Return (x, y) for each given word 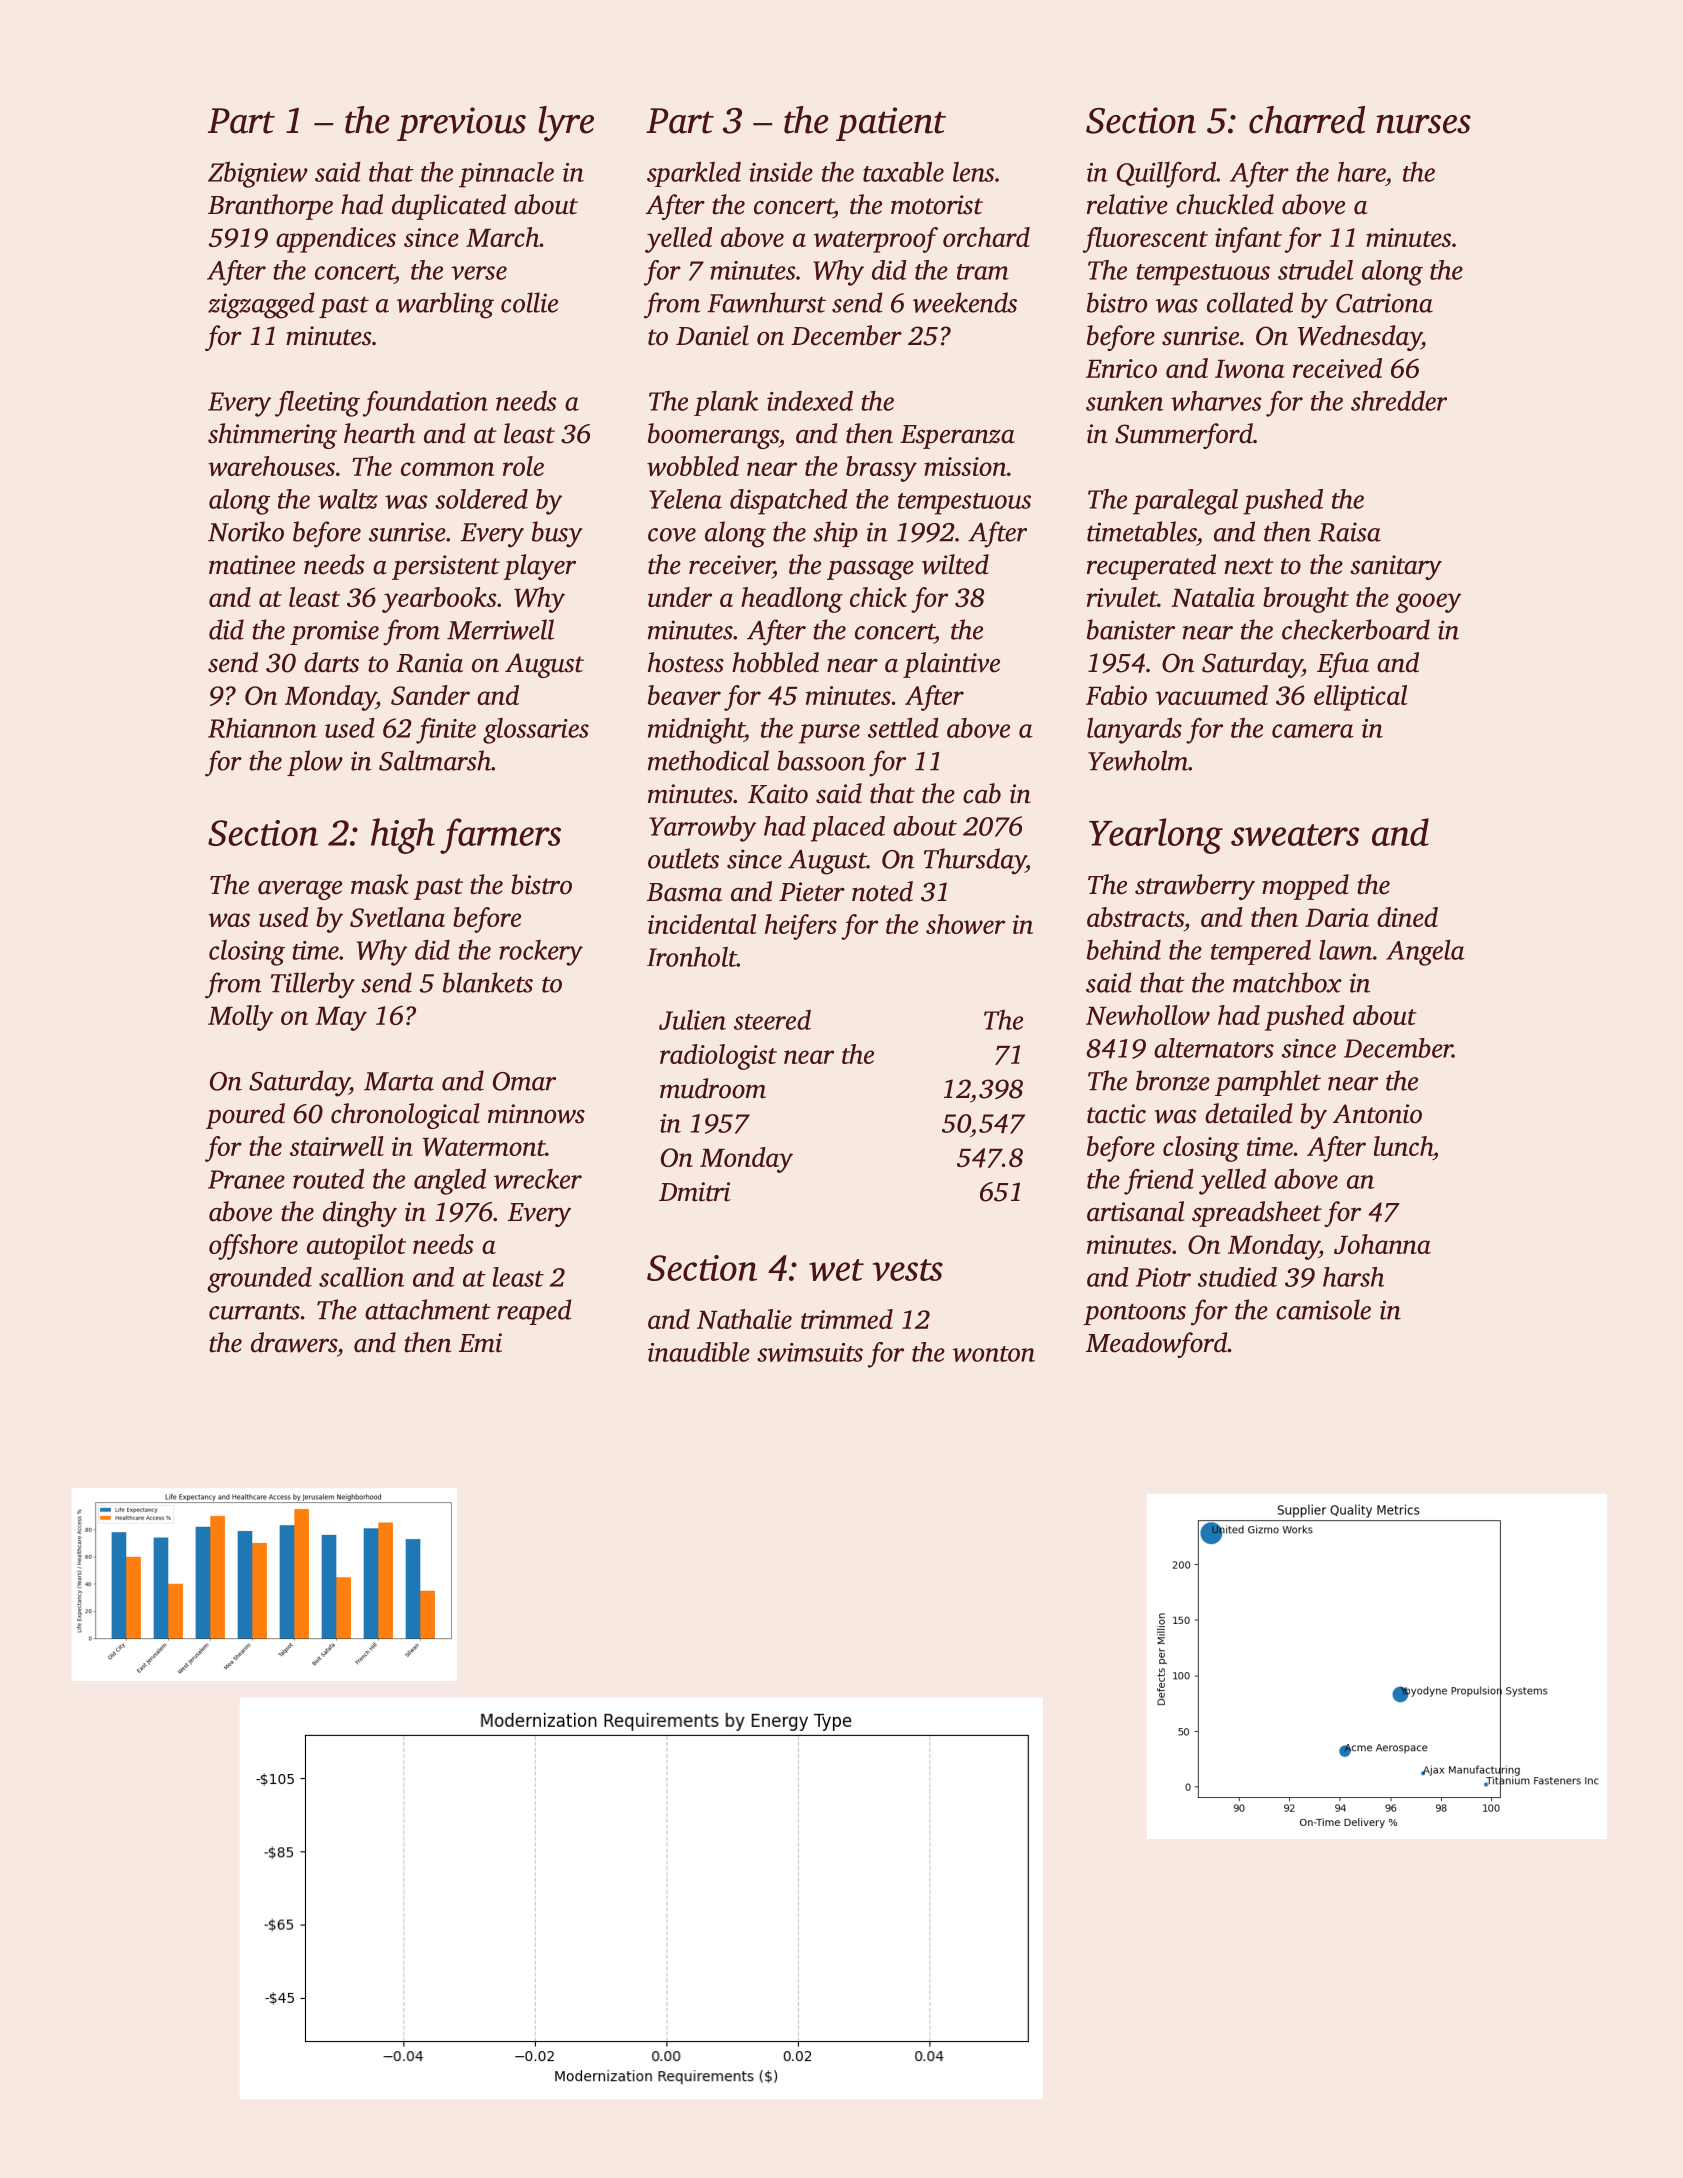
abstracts (1135, 917)
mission (965, 466)
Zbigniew (258, 175)
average (300, 890)
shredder (1399, 400)
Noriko (246, 531)
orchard (986, 237)
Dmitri (694, 1192)
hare (1361, 171)
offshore (253, 1247)
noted (882, 891)
